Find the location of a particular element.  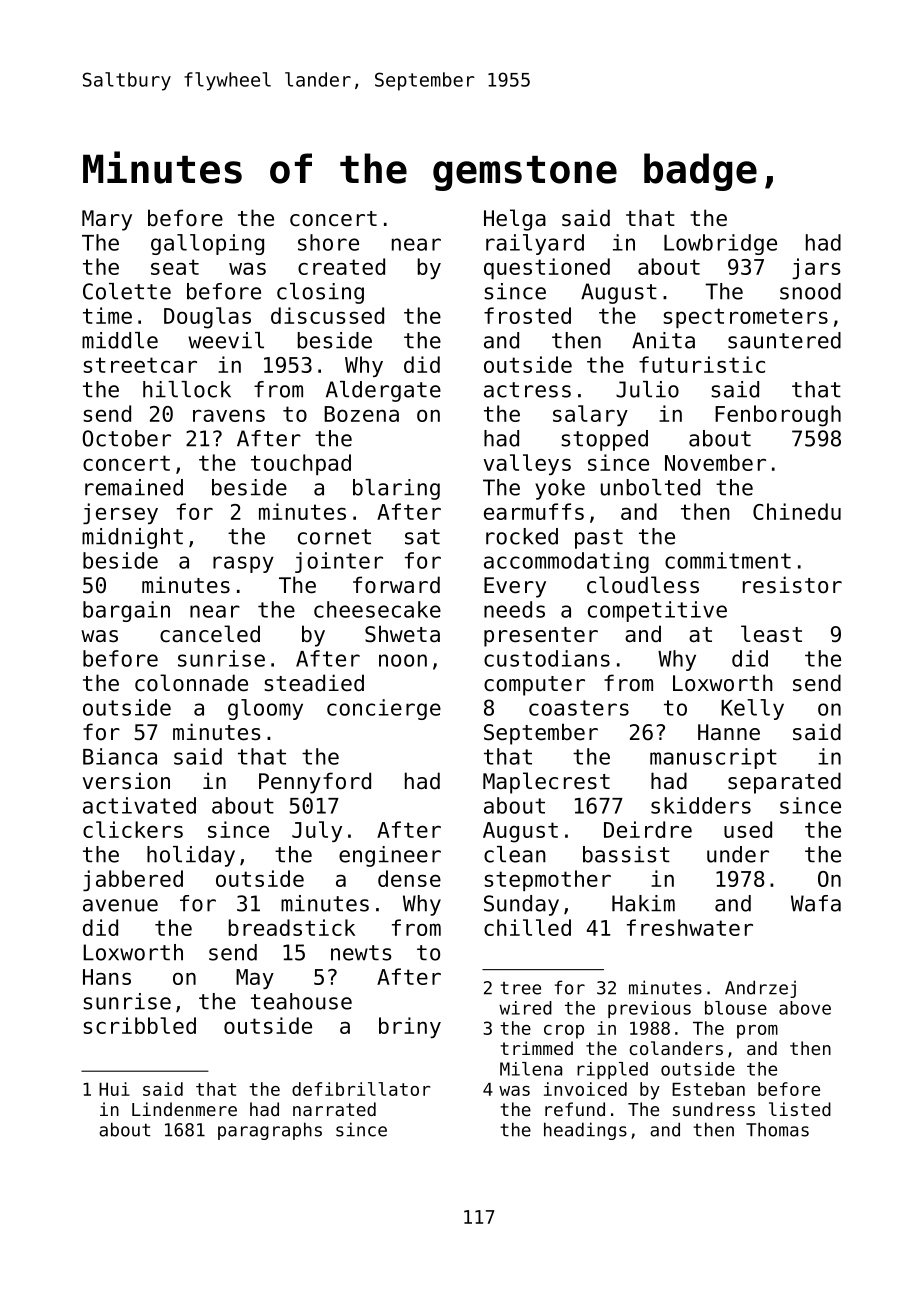

galloping is located at coordinates (207, 244).
